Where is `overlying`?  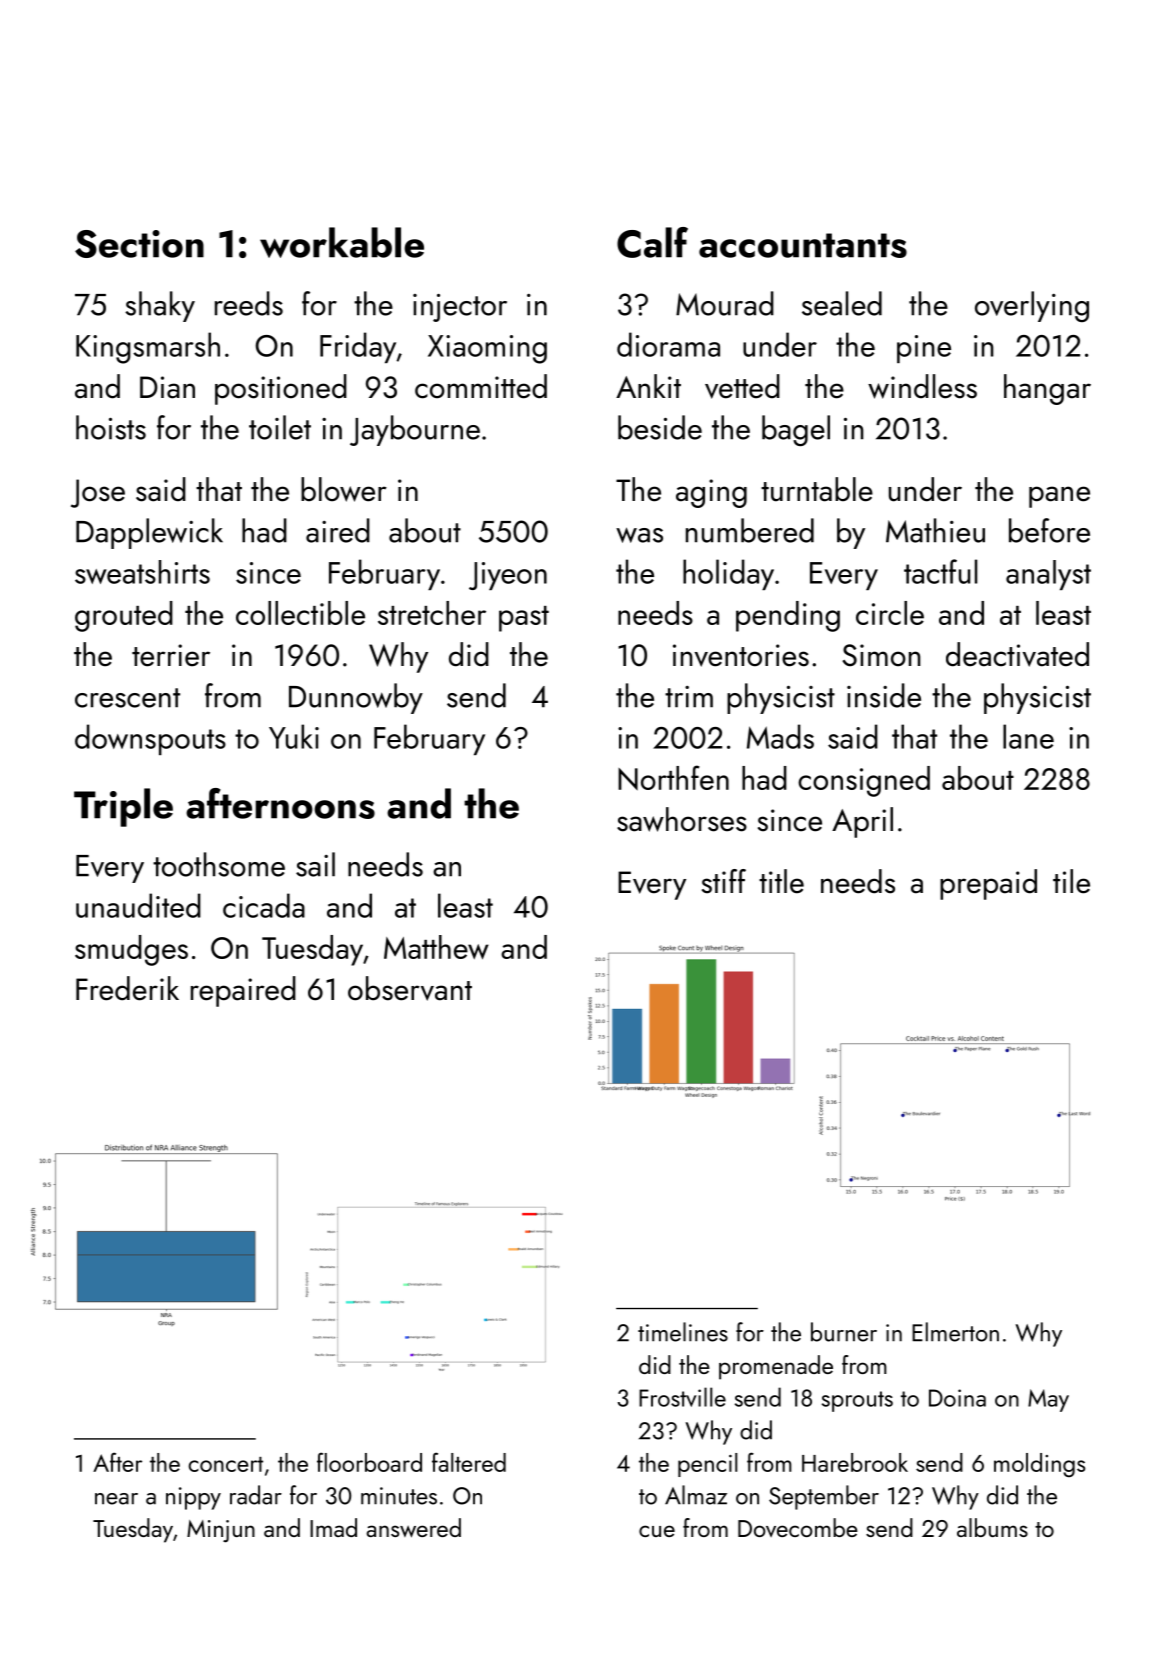
overlying is located at coordinates (1032, 306).
